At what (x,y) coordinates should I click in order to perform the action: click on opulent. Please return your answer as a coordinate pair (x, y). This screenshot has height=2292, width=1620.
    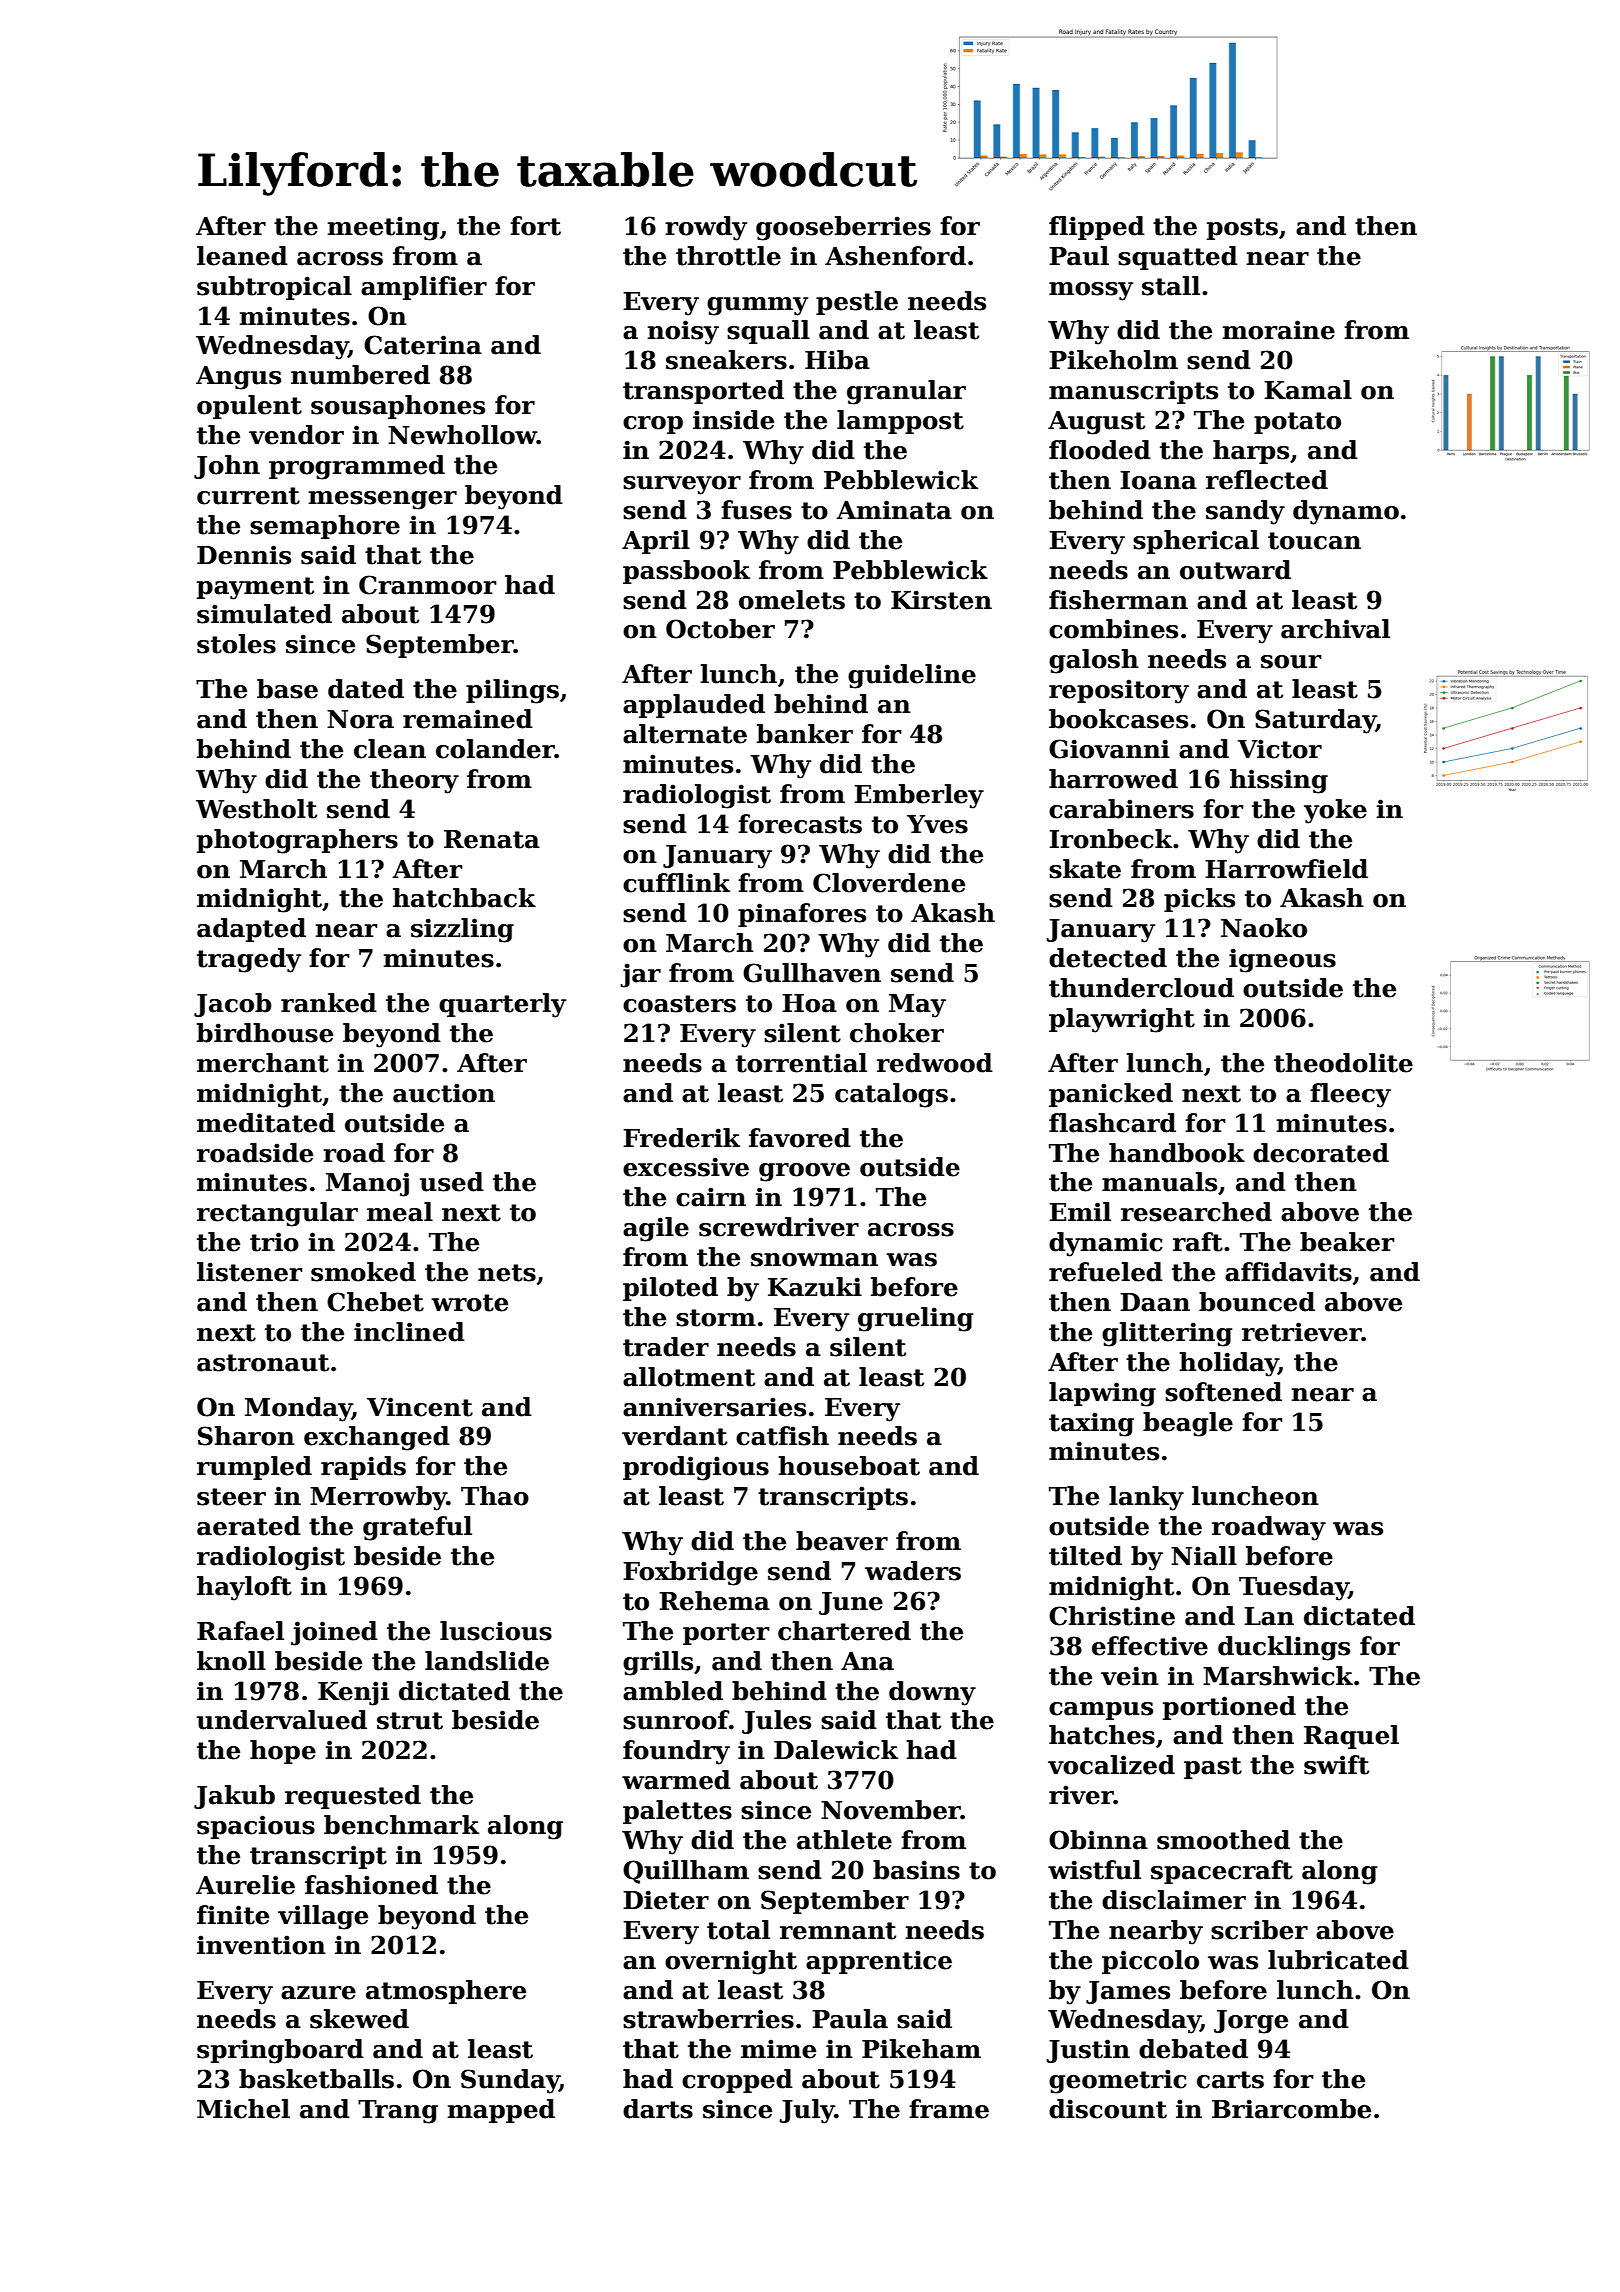
    Looking at the image, I should click on (249, 407).
